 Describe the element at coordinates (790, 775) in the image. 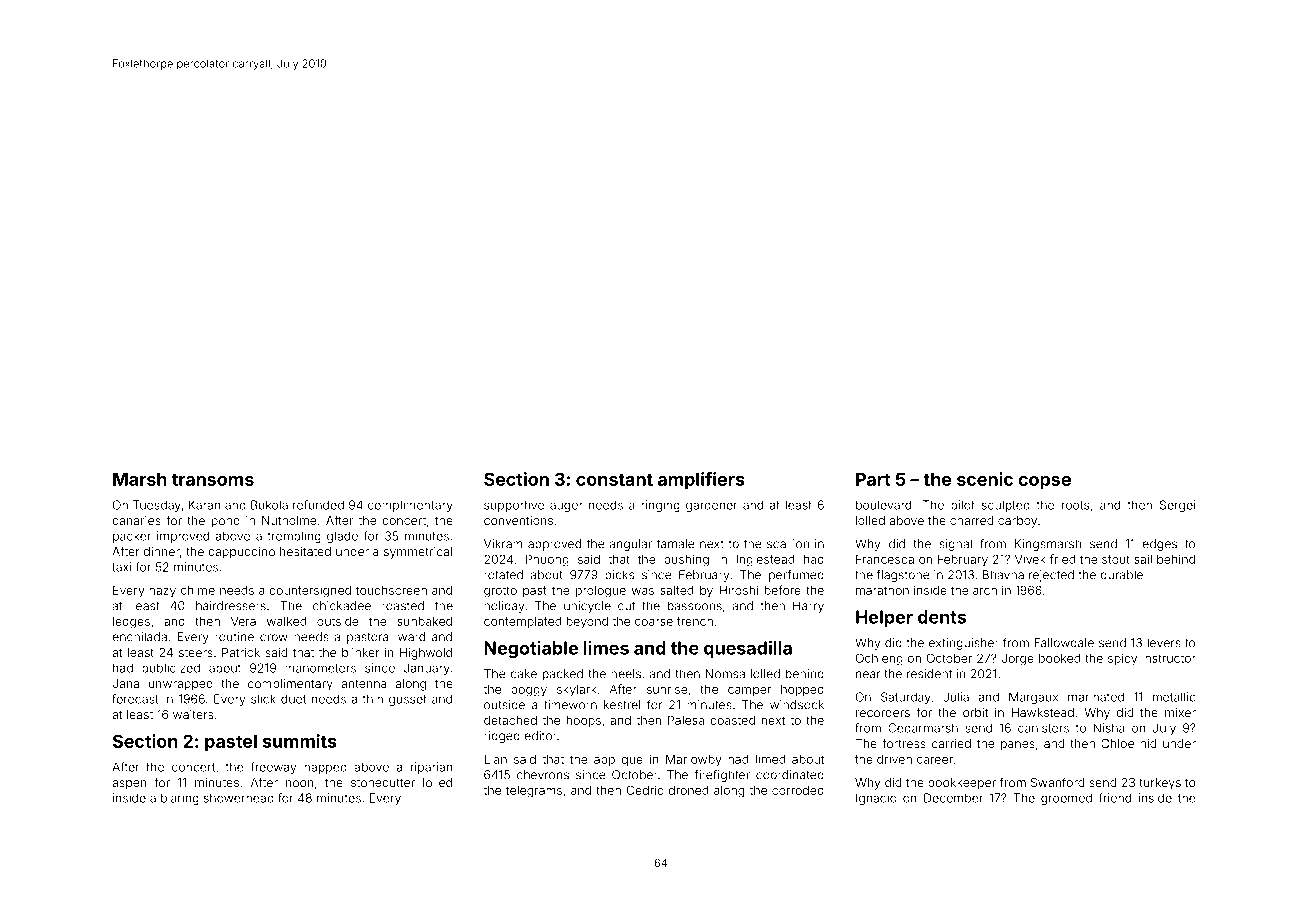

I see `coordinated` at that location.
